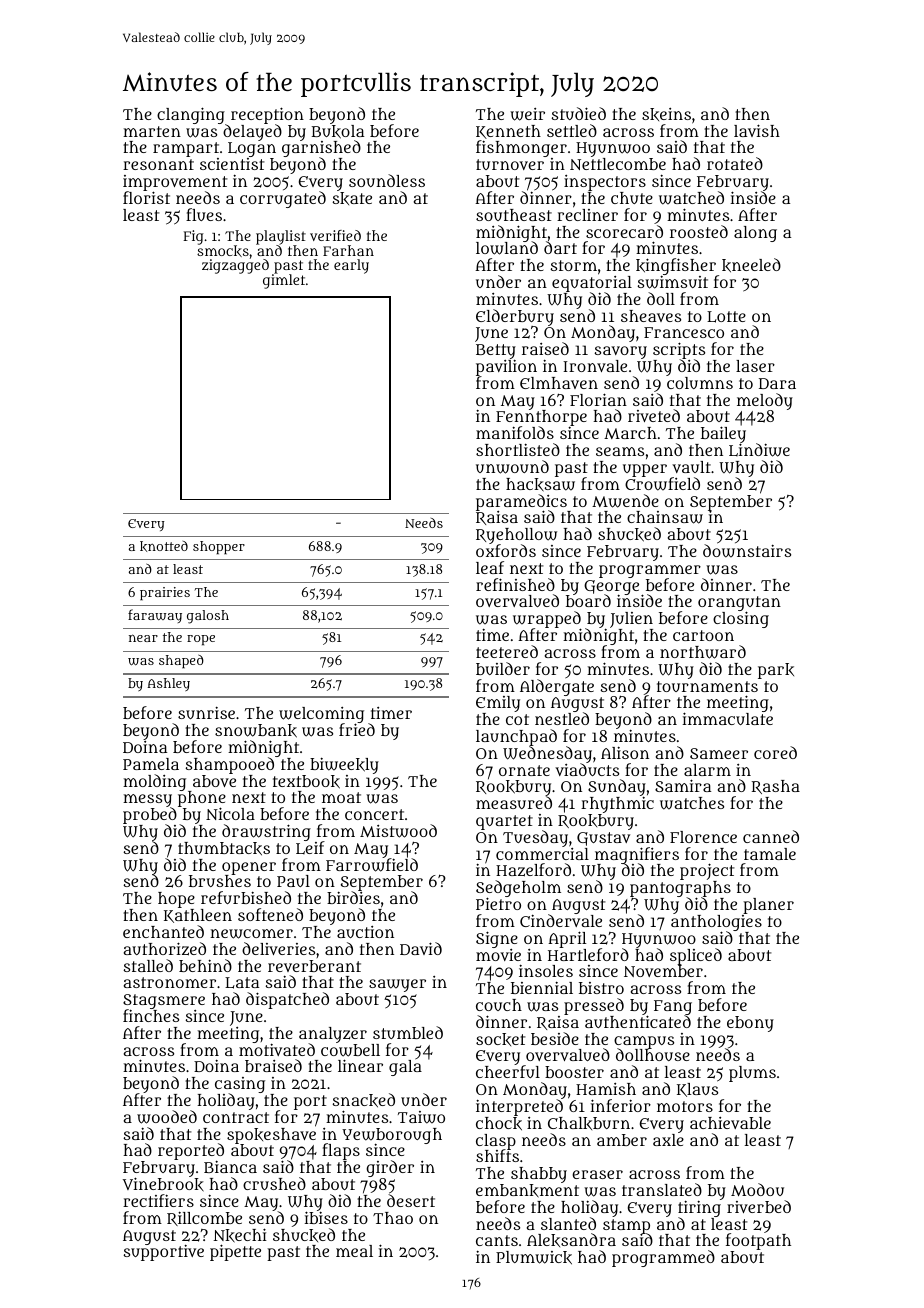  I want to click on Thao, so click(393, 1218).
